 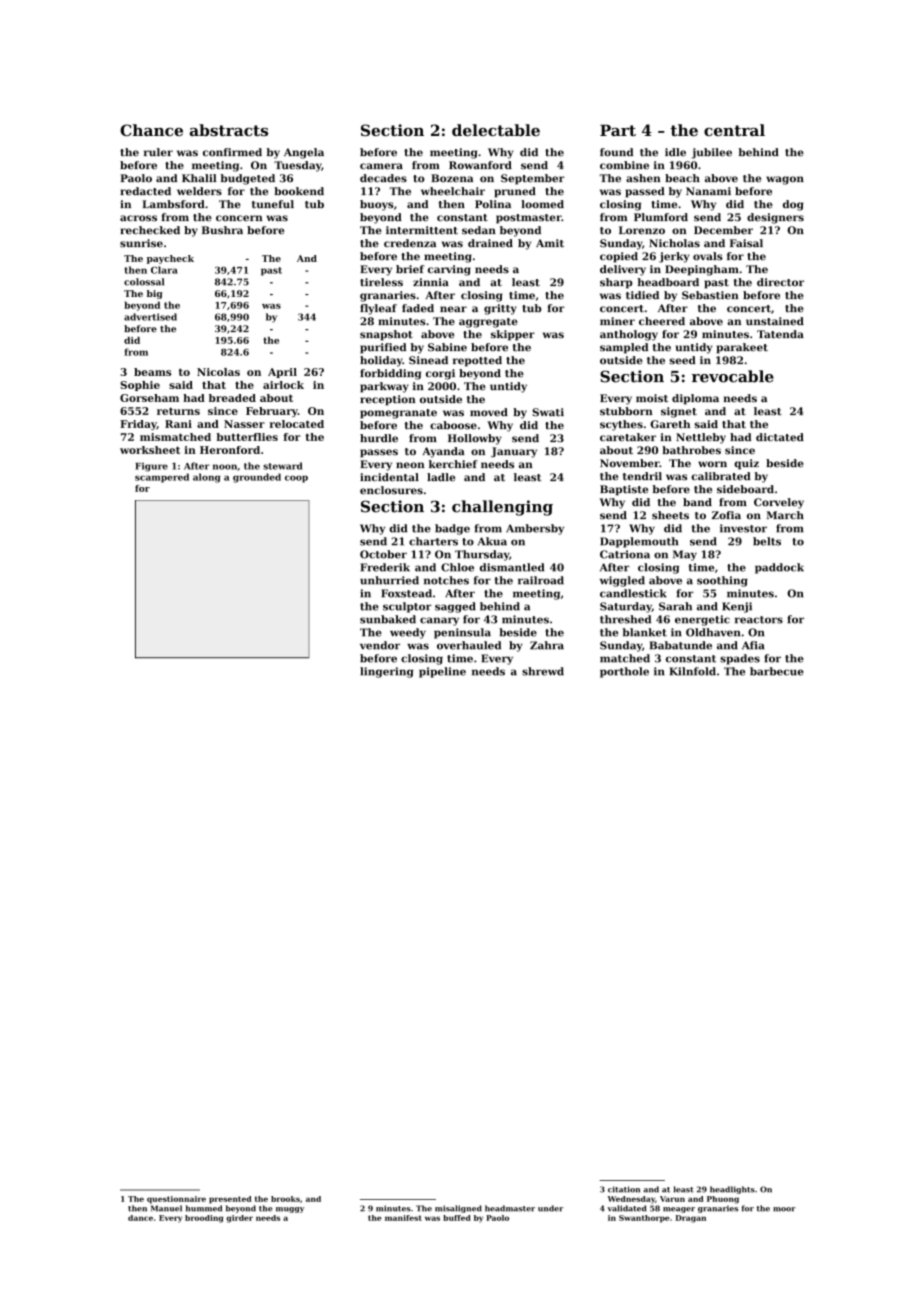 I want to click on Rowanford, so click(x=480, y=165).
